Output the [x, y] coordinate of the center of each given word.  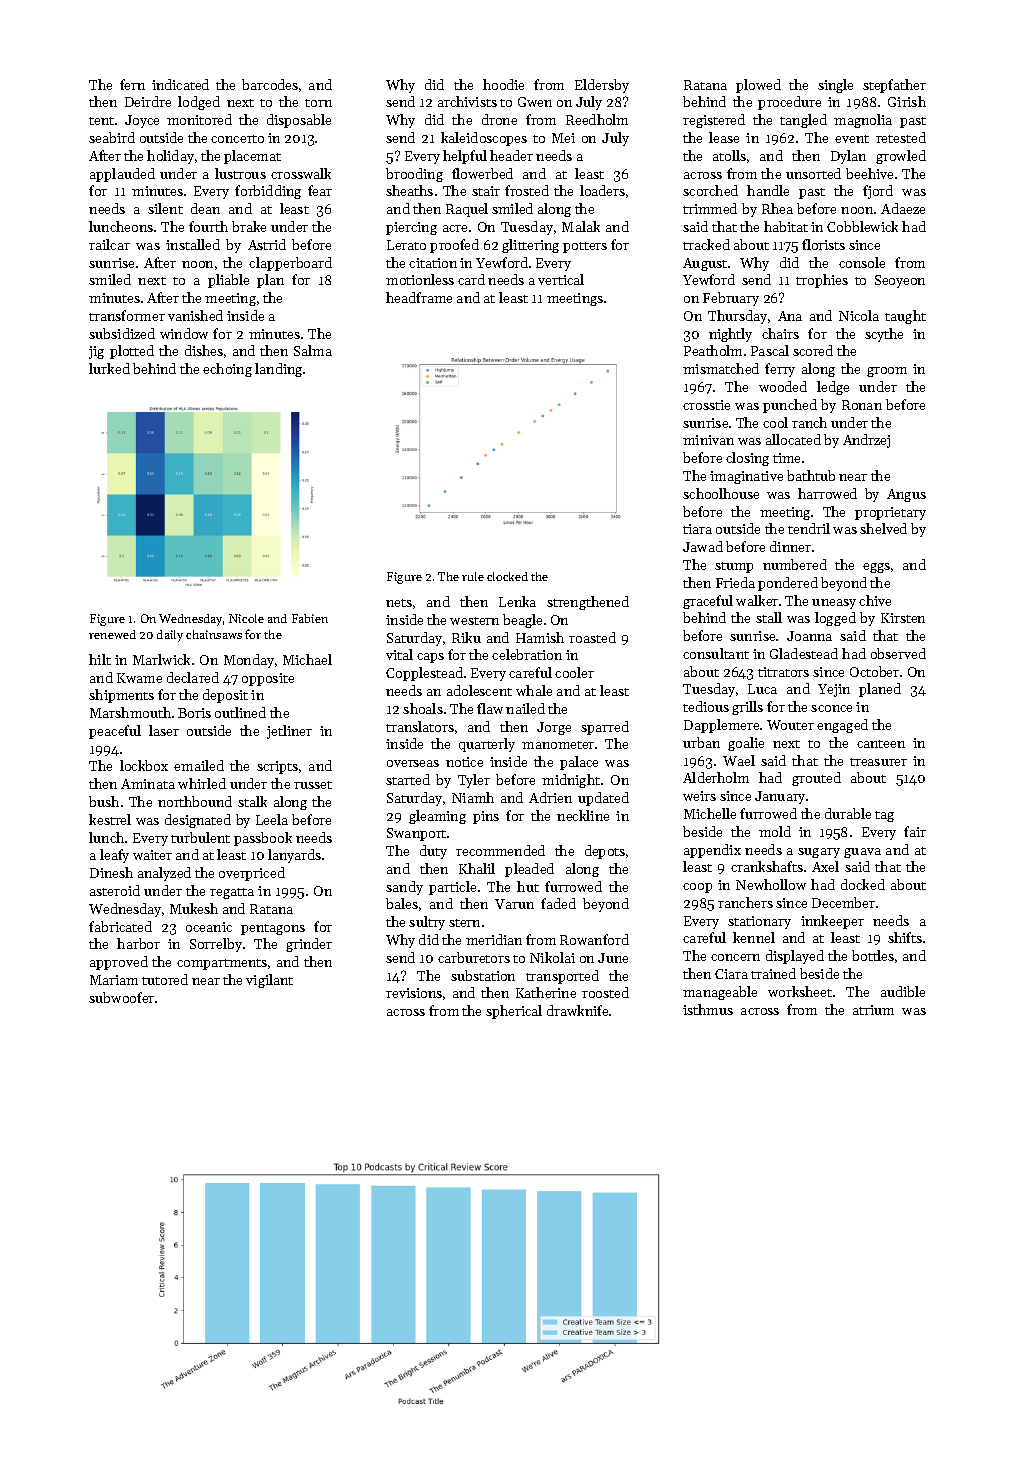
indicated [180, 84]
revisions [414, 993]
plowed [758, 86]
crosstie [706, 405]
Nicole [246, 618]
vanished [195, 315]
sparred [605, 728]
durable [848, 813]
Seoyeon [900, 281]
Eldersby [602, 86]
